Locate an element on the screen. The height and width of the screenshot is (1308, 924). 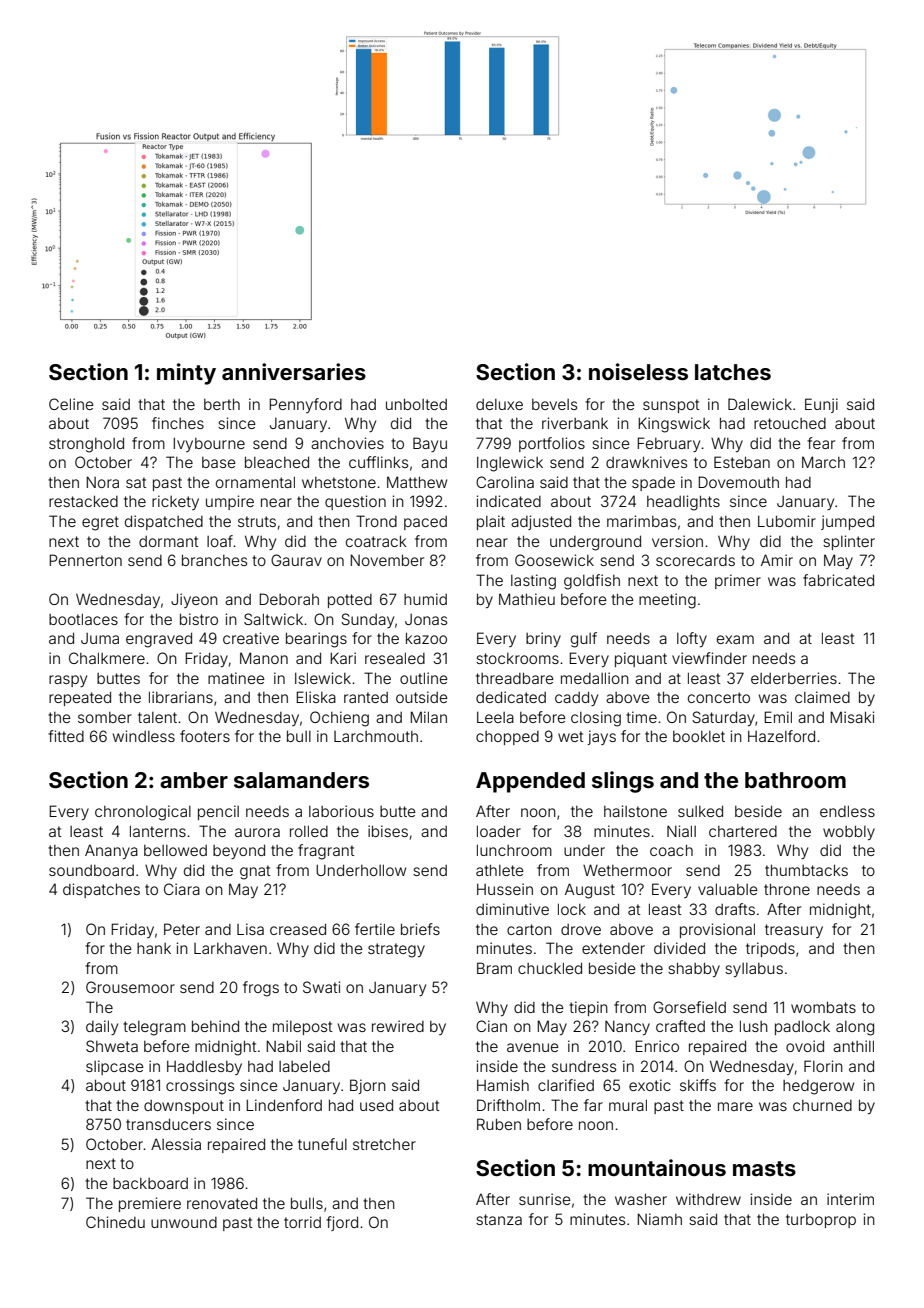
unwound is located at coordinates (184, 1222).
